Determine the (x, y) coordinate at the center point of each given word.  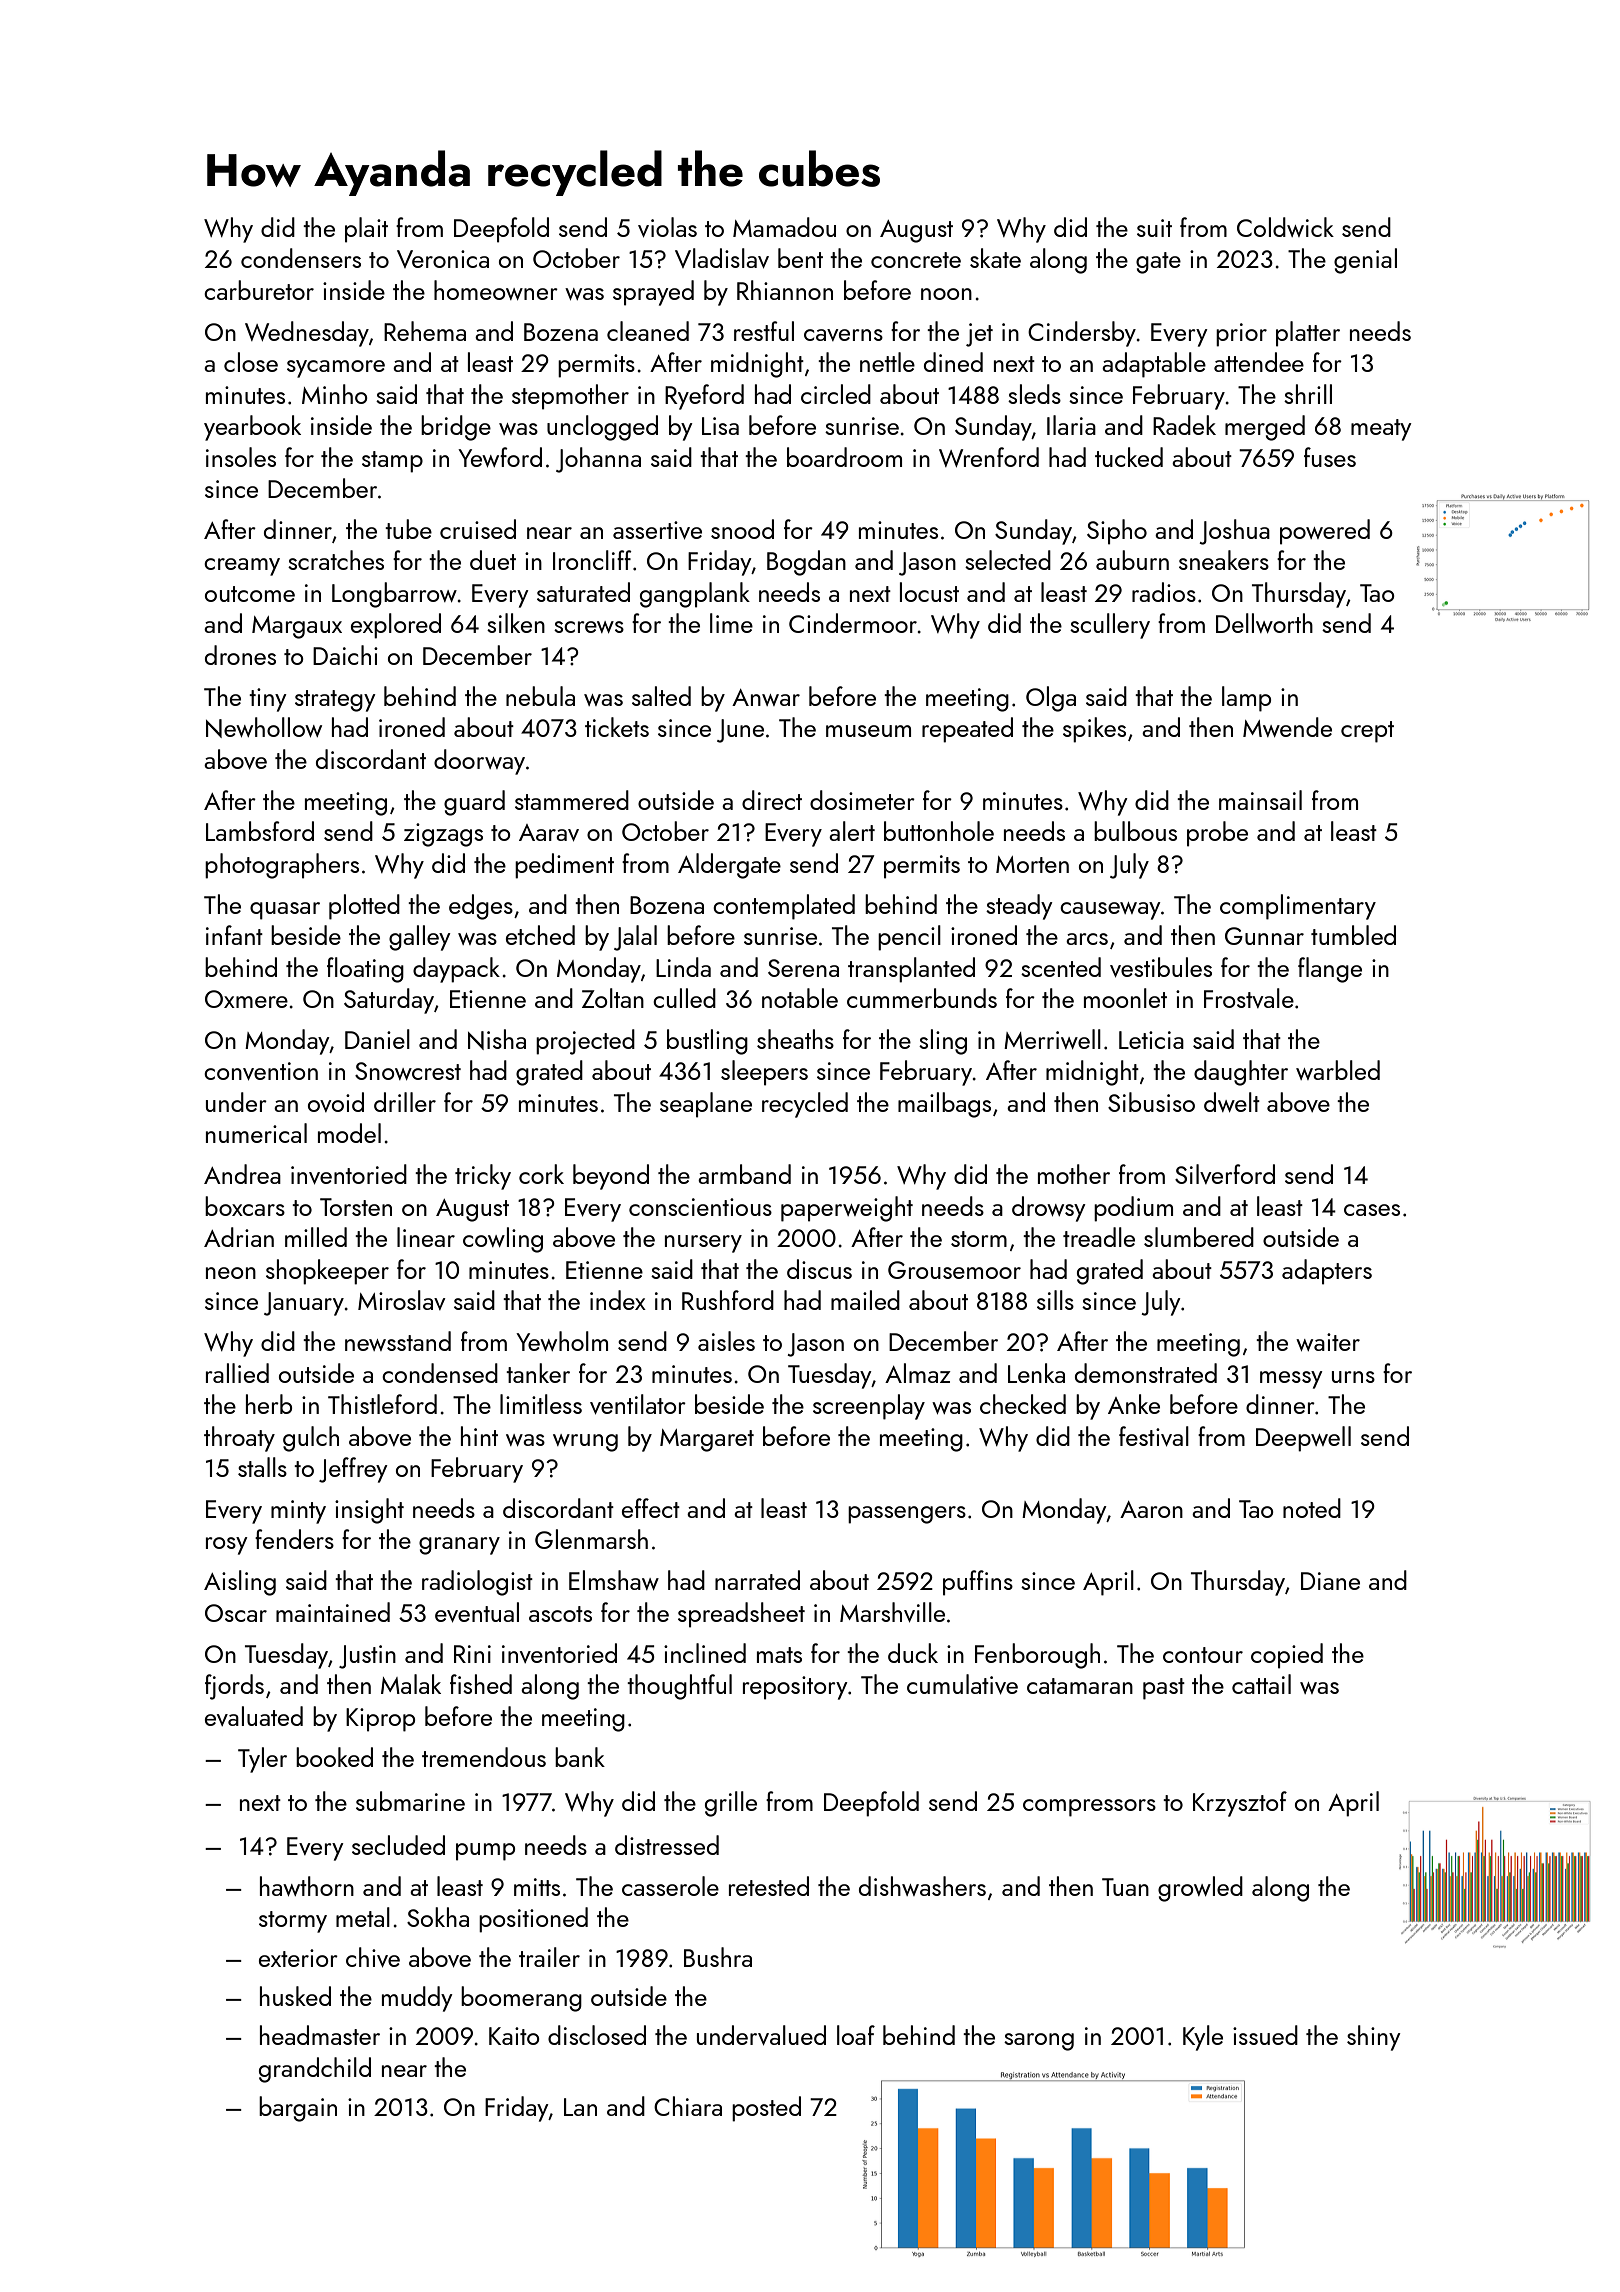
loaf (856, 2035)
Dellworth (1264, 623)
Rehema (425, 331)
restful (764, 331)
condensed (440, 1373)
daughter (1241, 1073)
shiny (1374, 2038)
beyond (611, 1177)
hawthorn (307, 1886)
